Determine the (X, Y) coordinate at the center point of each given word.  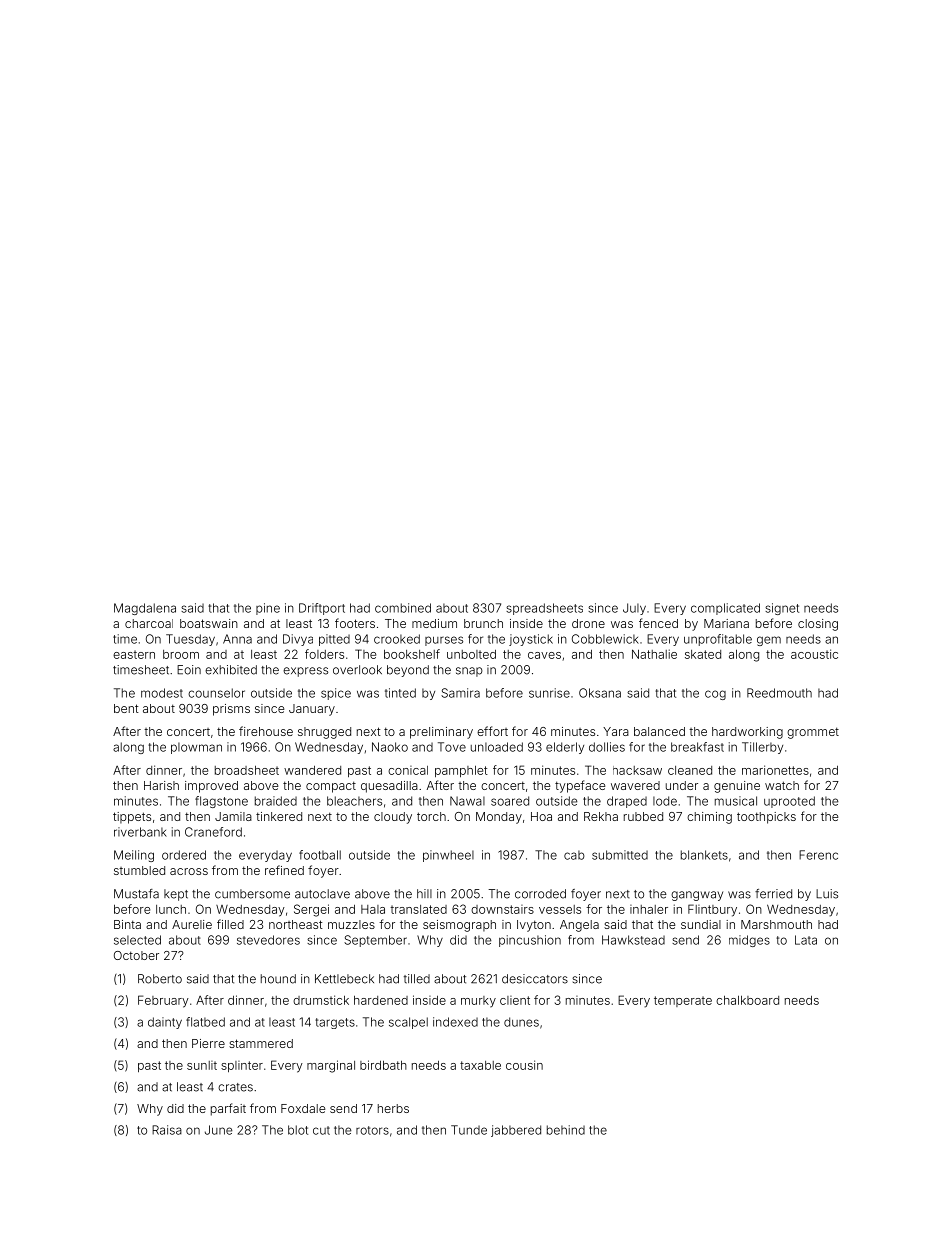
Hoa (541, 816)
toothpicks (766, 818)
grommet (813, 733)
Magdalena (145, 609)
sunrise (549, 693)
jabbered (516, 1131)
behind (566, 1130)
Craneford (213, 832)
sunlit (202, 1065)
